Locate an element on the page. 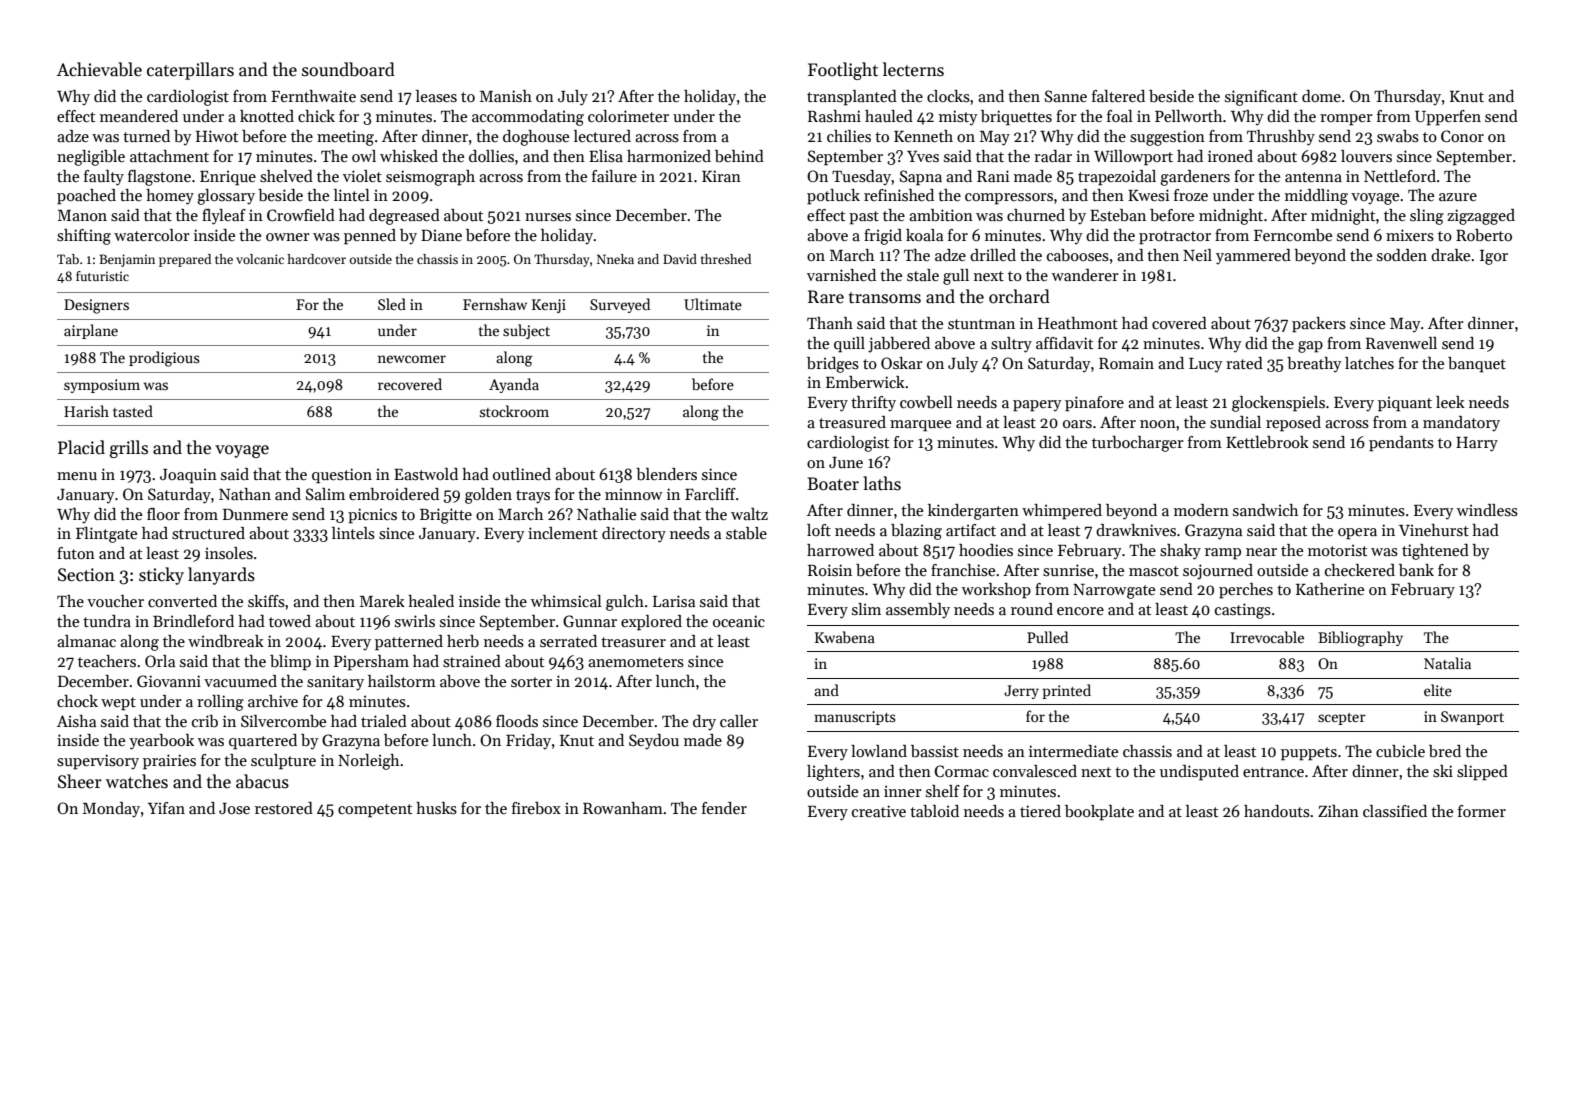 Image resolution: width=1576 pixels, height=1114 pixels. threshed is located at coordinates (726, 259).
